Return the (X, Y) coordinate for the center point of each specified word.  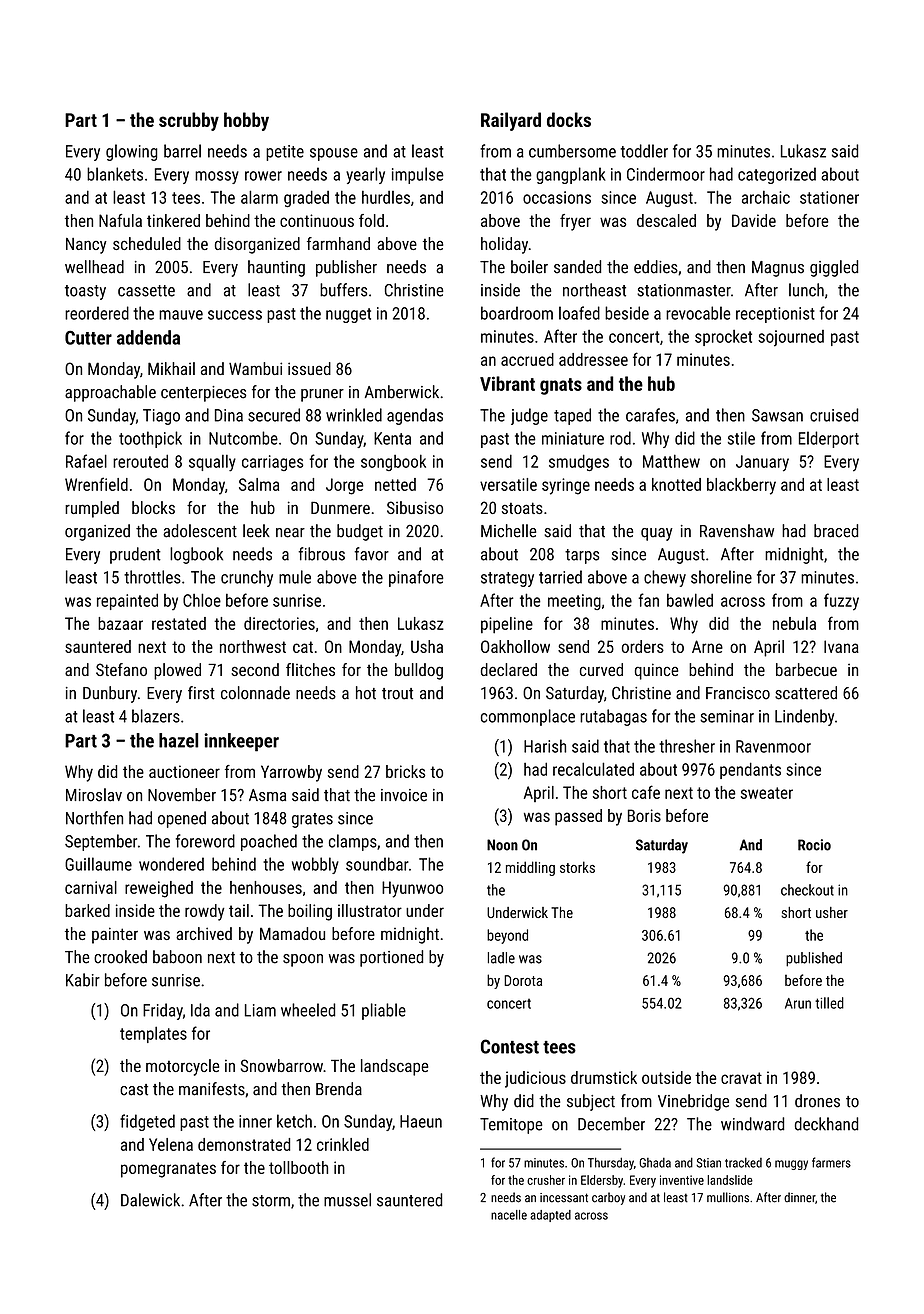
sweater (767, 793)
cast (134, 1090)
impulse (418, 175)
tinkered (173, 220)
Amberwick (402, 392)
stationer (829, 197)
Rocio (814, 845)
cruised (834, 415)
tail (239, 910)
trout (397, 694)
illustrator (370, 910)
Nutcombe (243, 438)
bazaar (120, 623)
